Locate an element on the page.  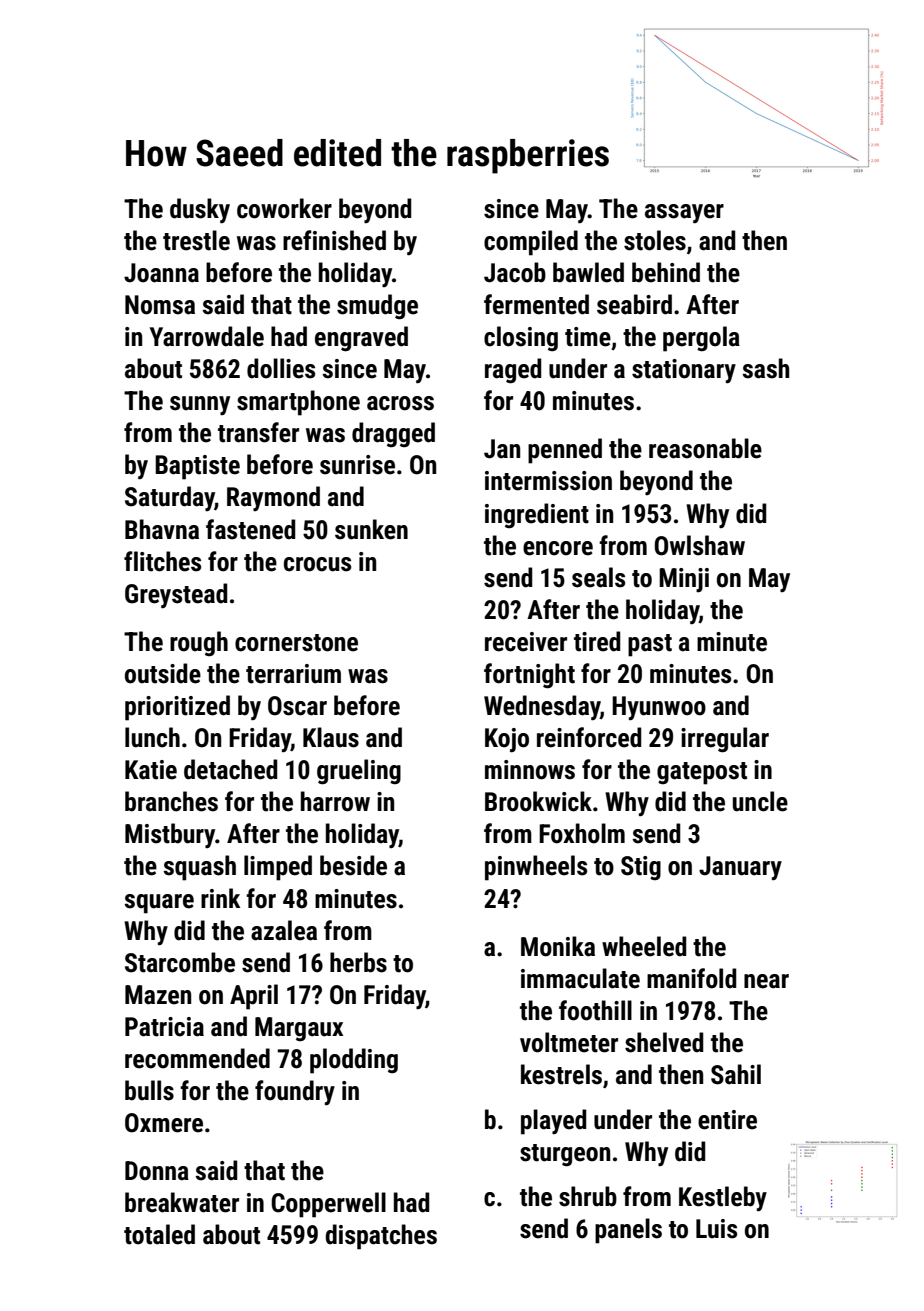
coworker is located at coordinates (284, 208).
